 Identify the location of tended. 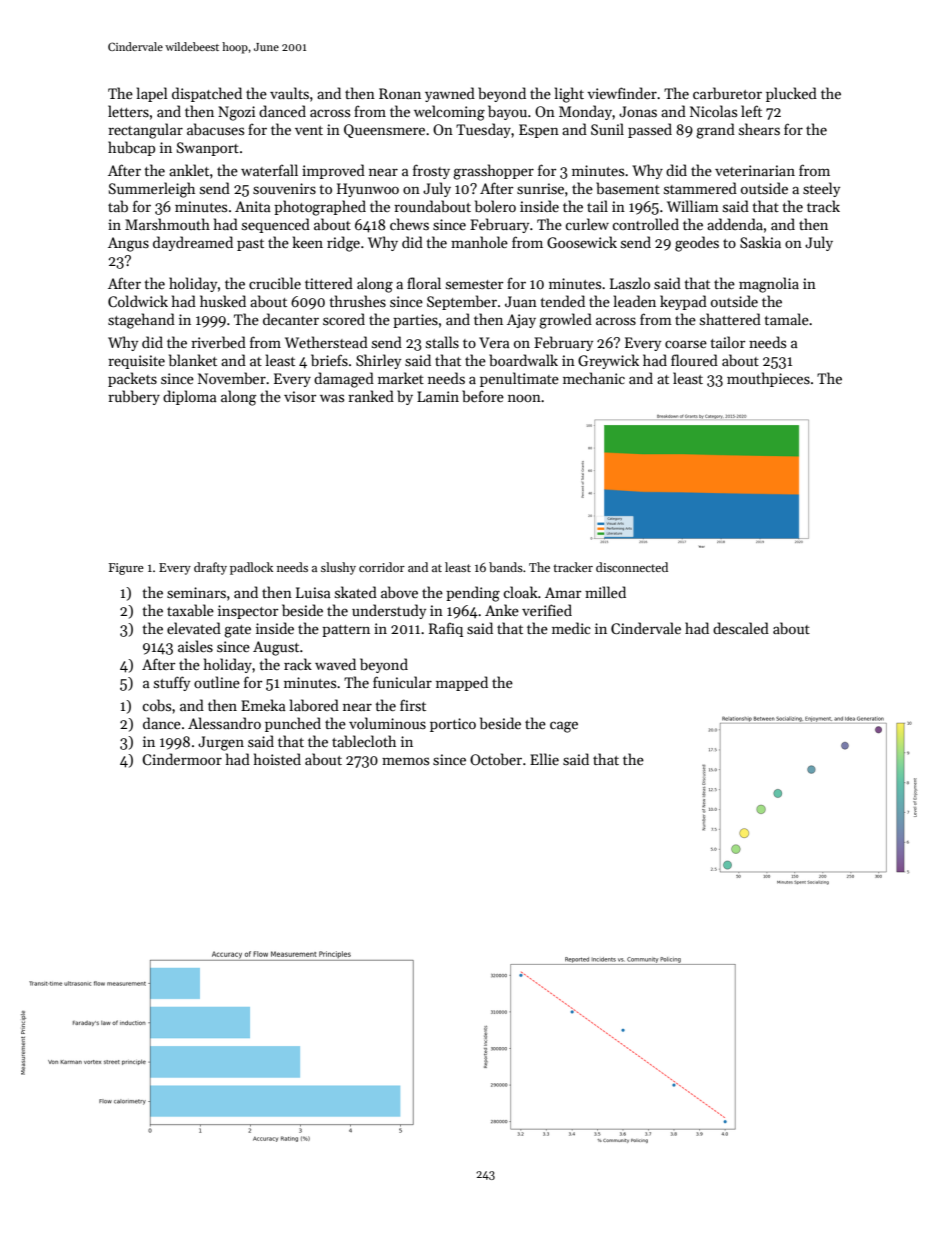
(562, 301).
